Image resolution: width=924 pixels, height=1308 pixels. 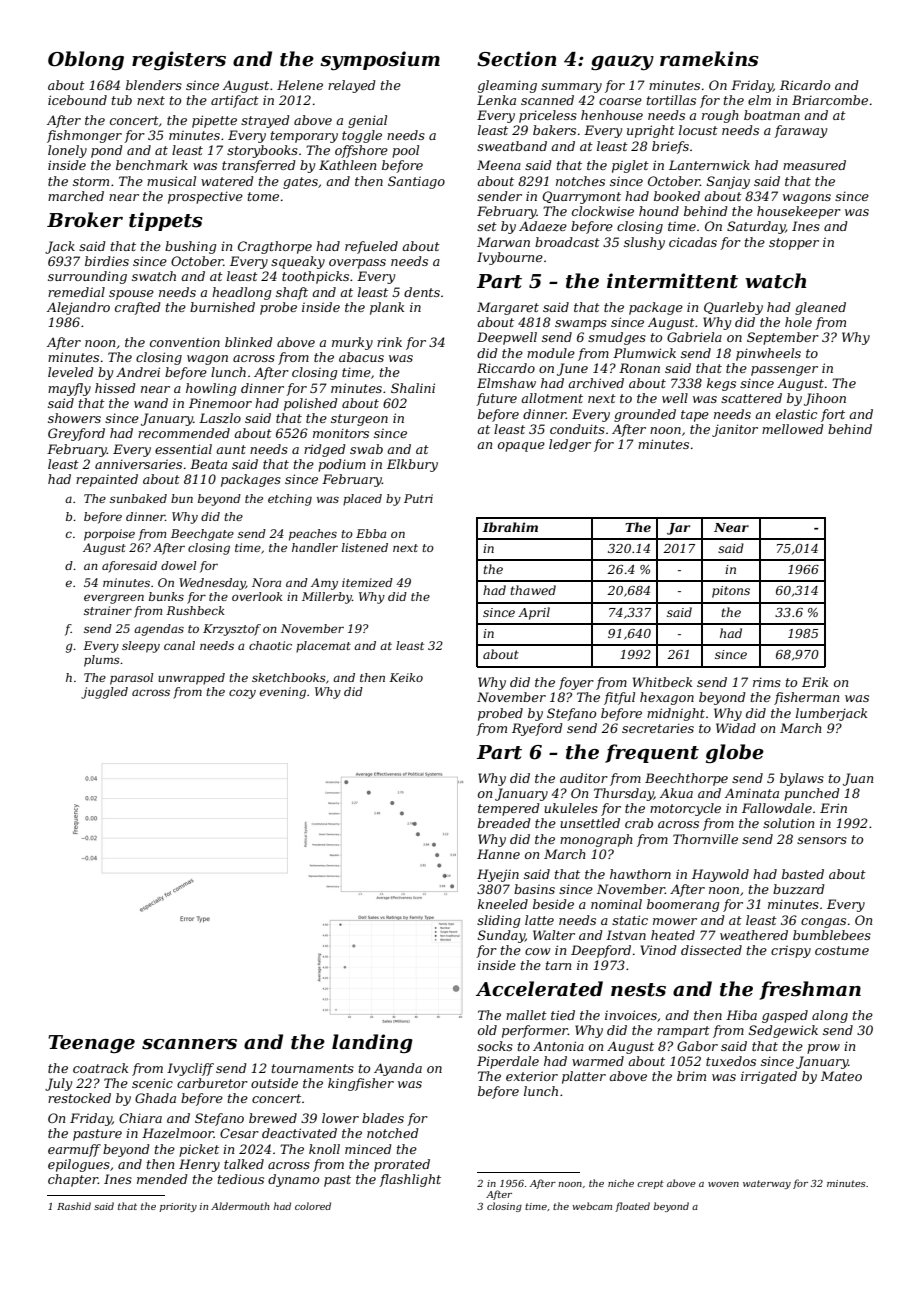 I want to click on Shalini, so click(x=413, y=388).
